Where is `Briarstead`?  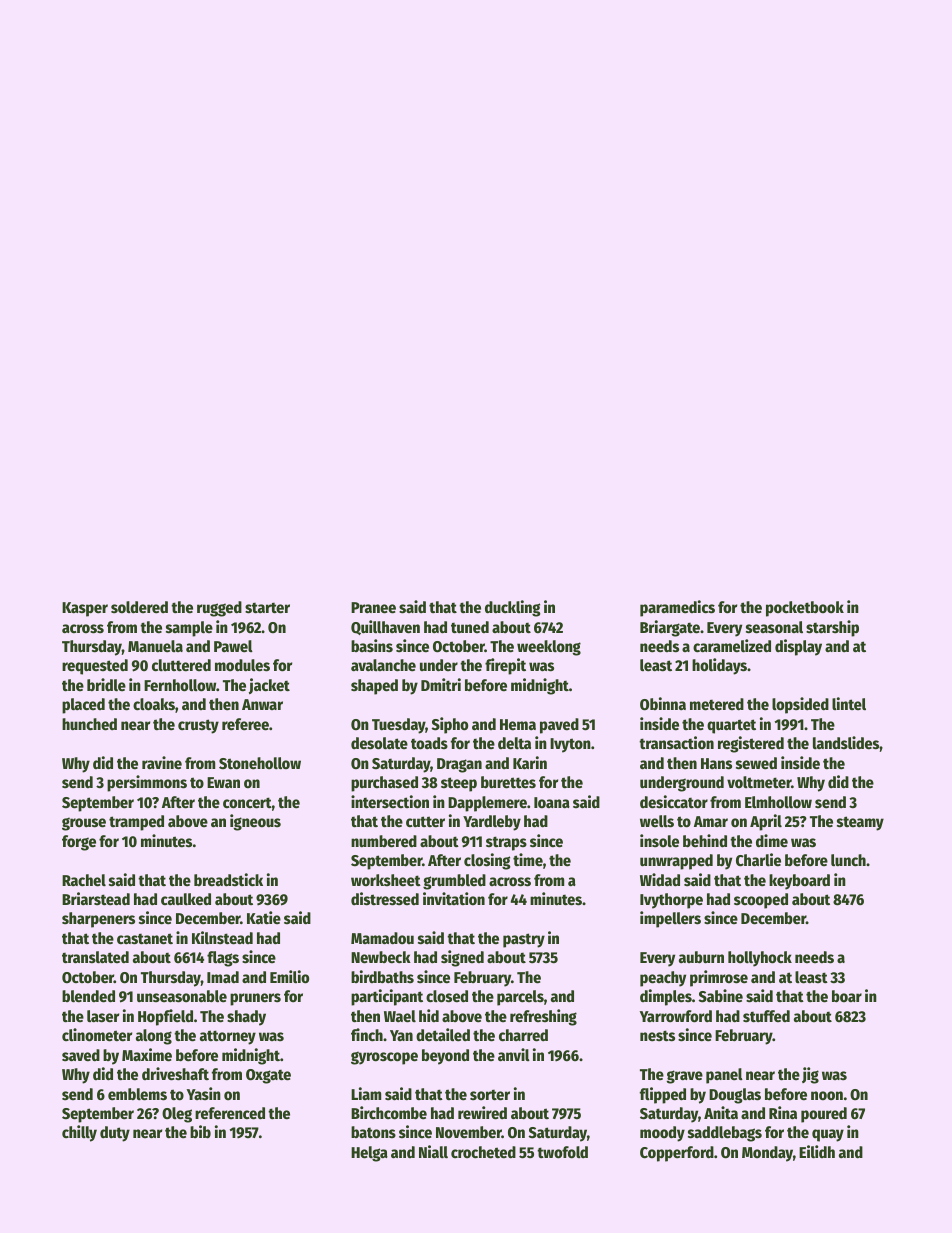
Briarstead is located at coordinates (96, 899).
